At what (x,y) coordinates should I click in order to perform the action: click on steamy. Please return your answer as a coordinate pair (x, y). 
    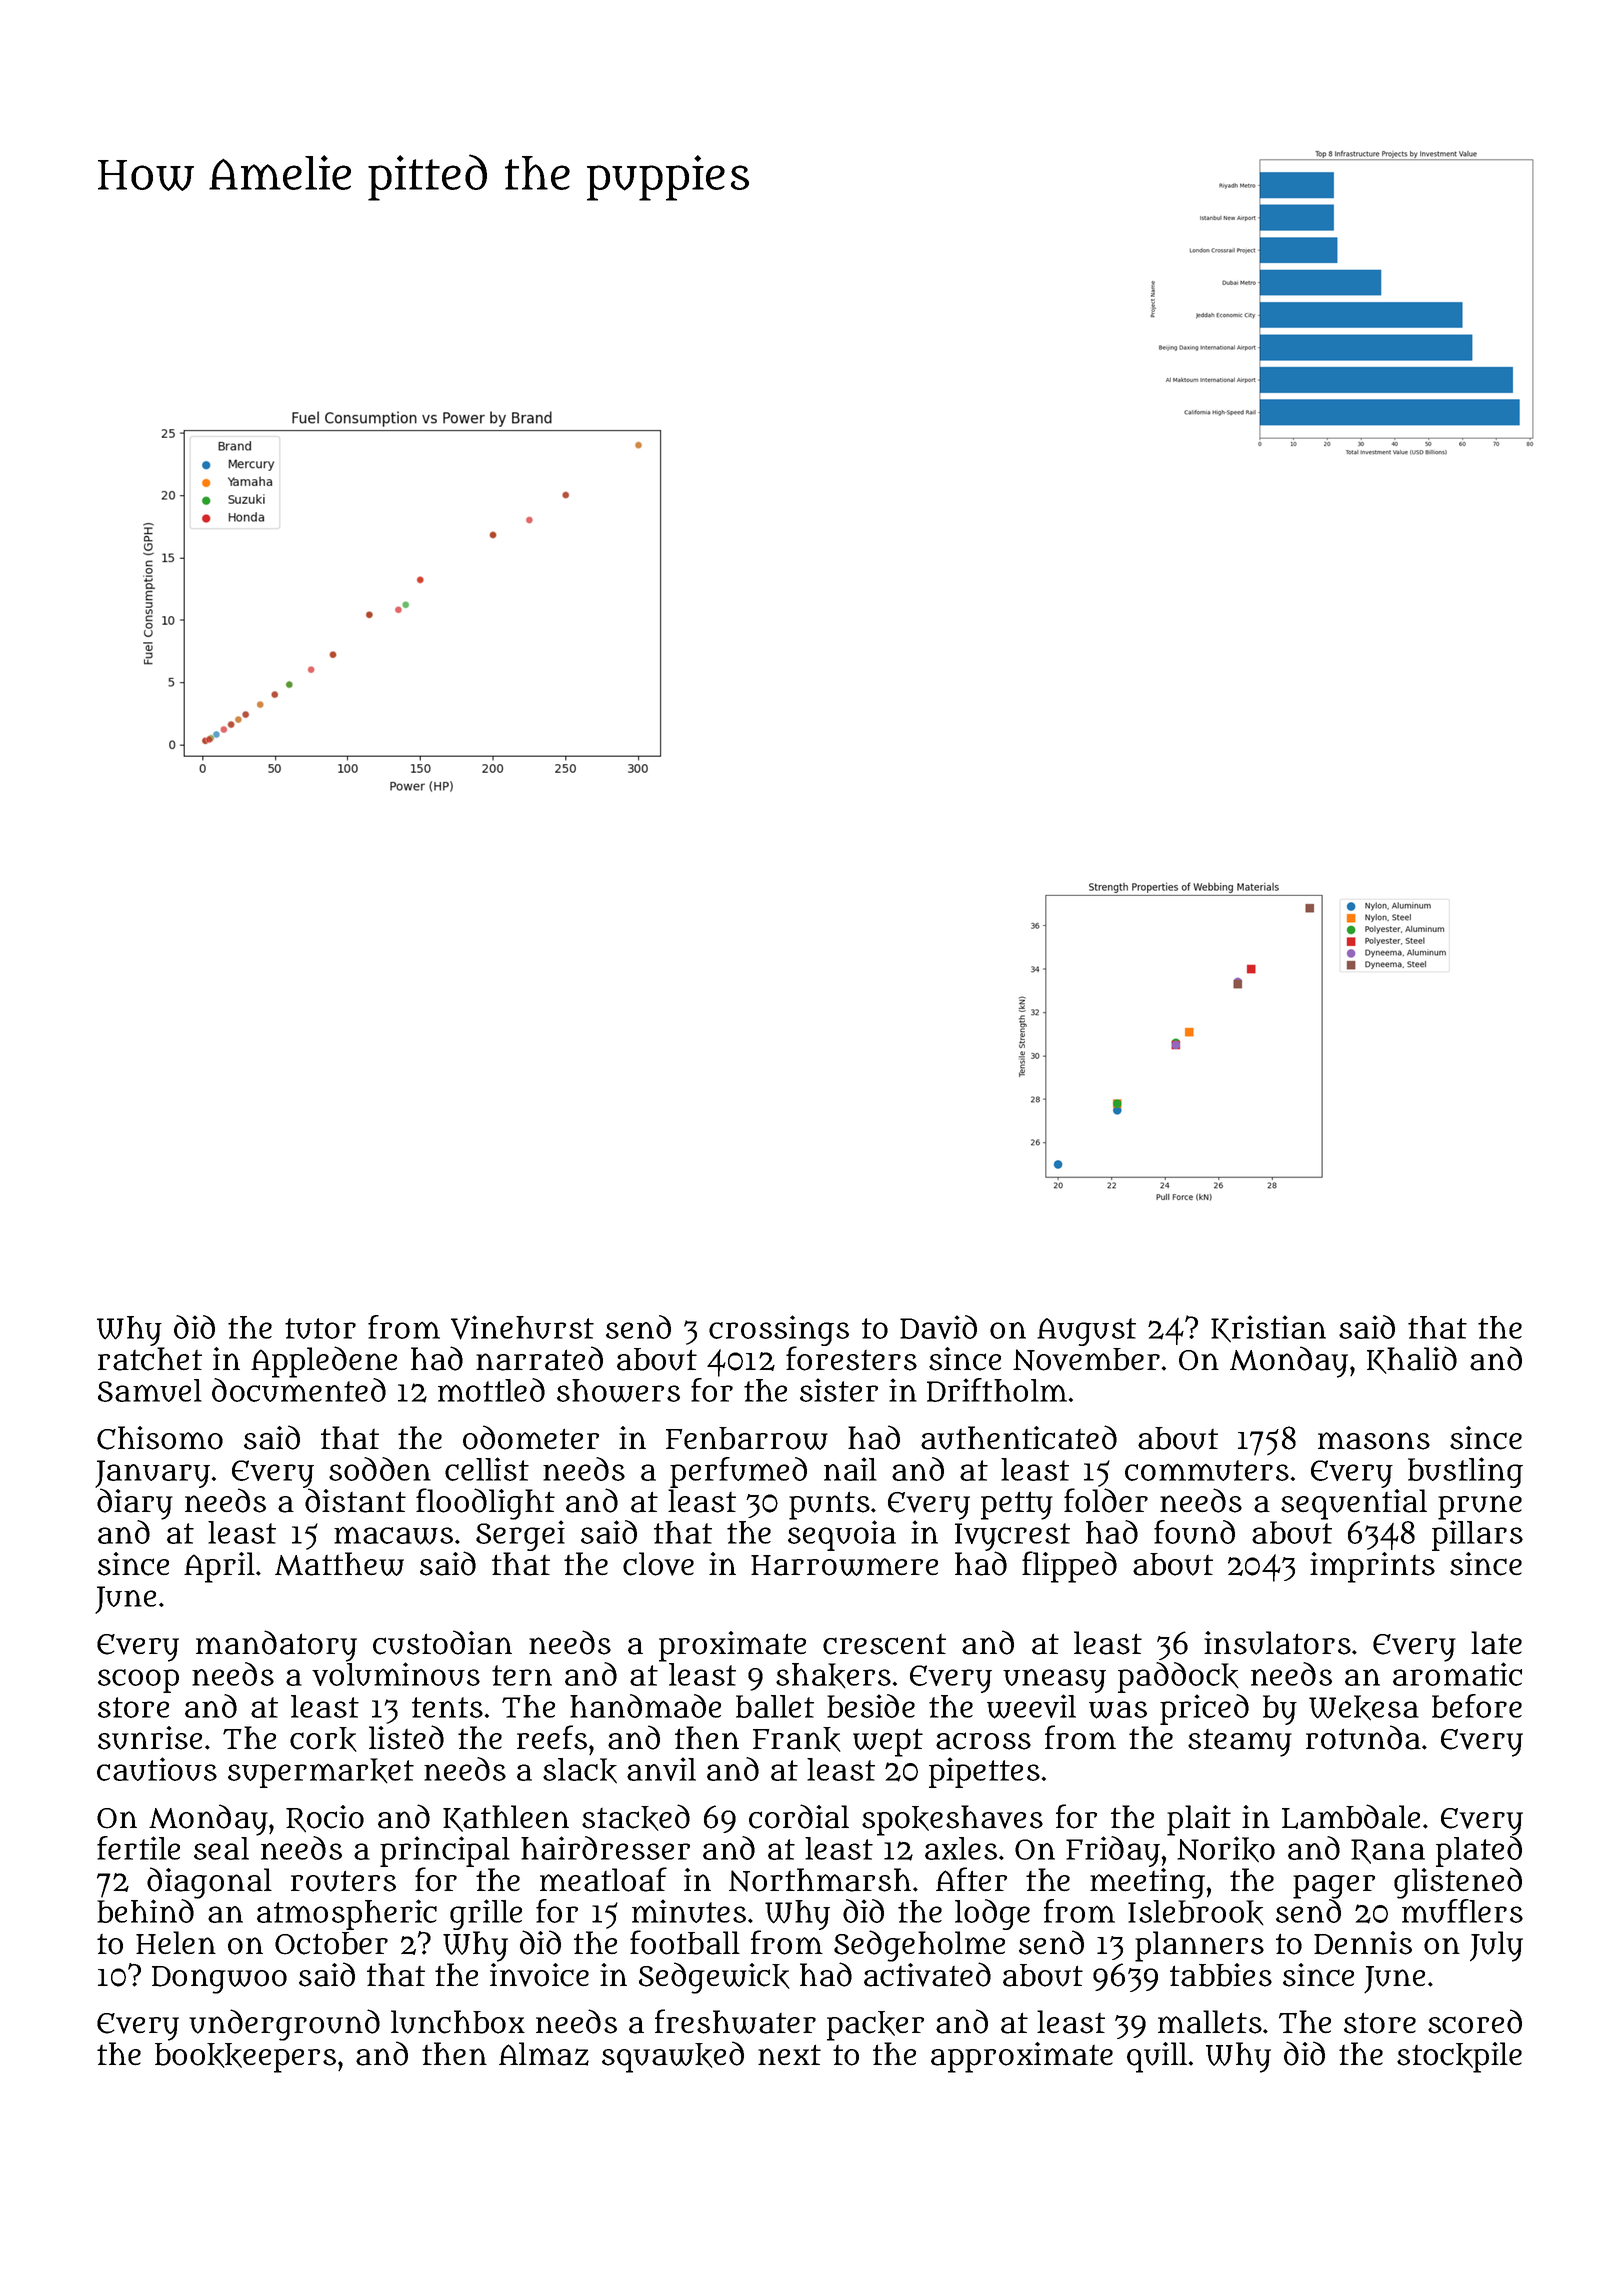
    Looking at the image, I should click on (1240, 1743).
